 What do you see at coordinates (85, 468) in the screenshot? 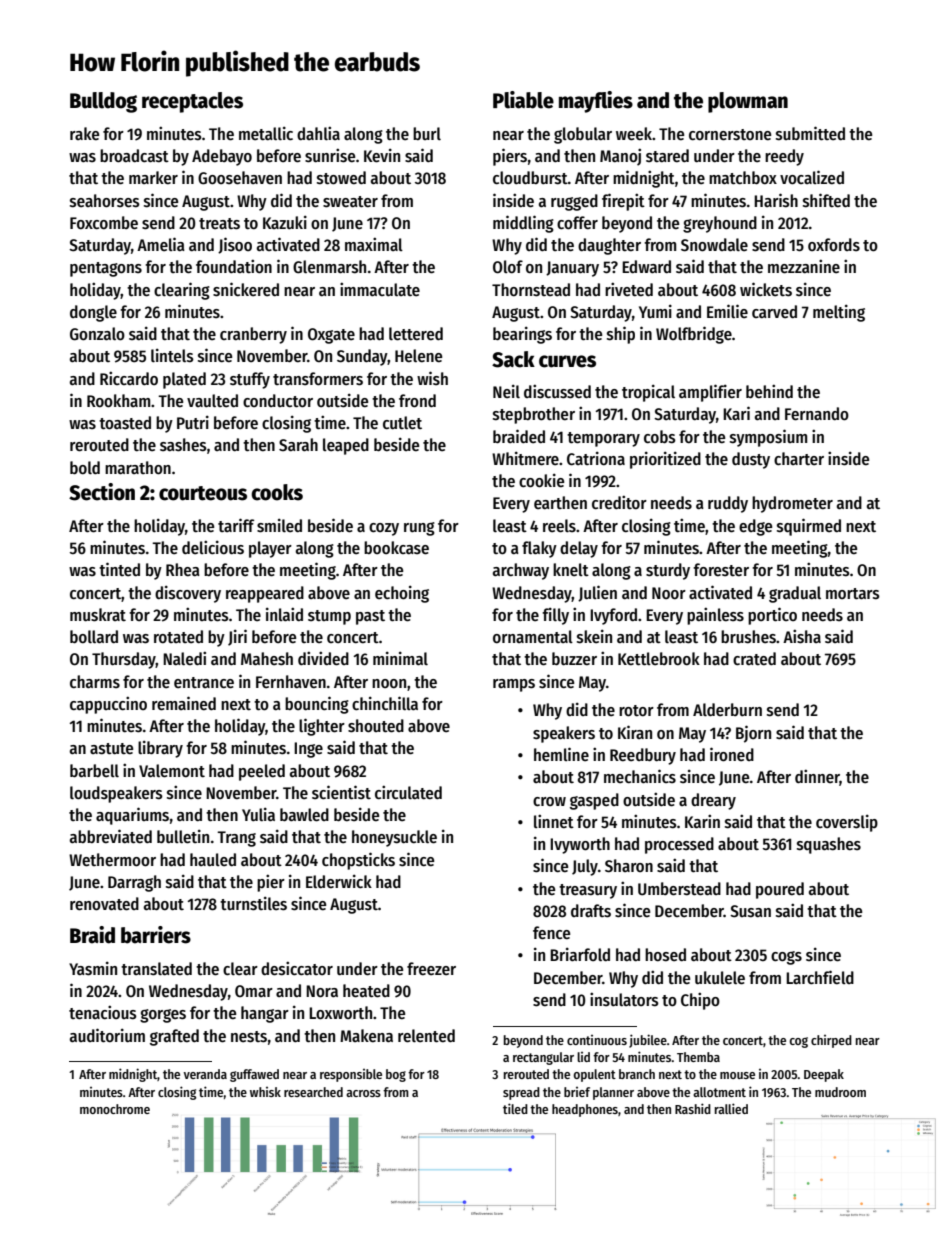
I see `bold` at bounding box center [85, 468].
